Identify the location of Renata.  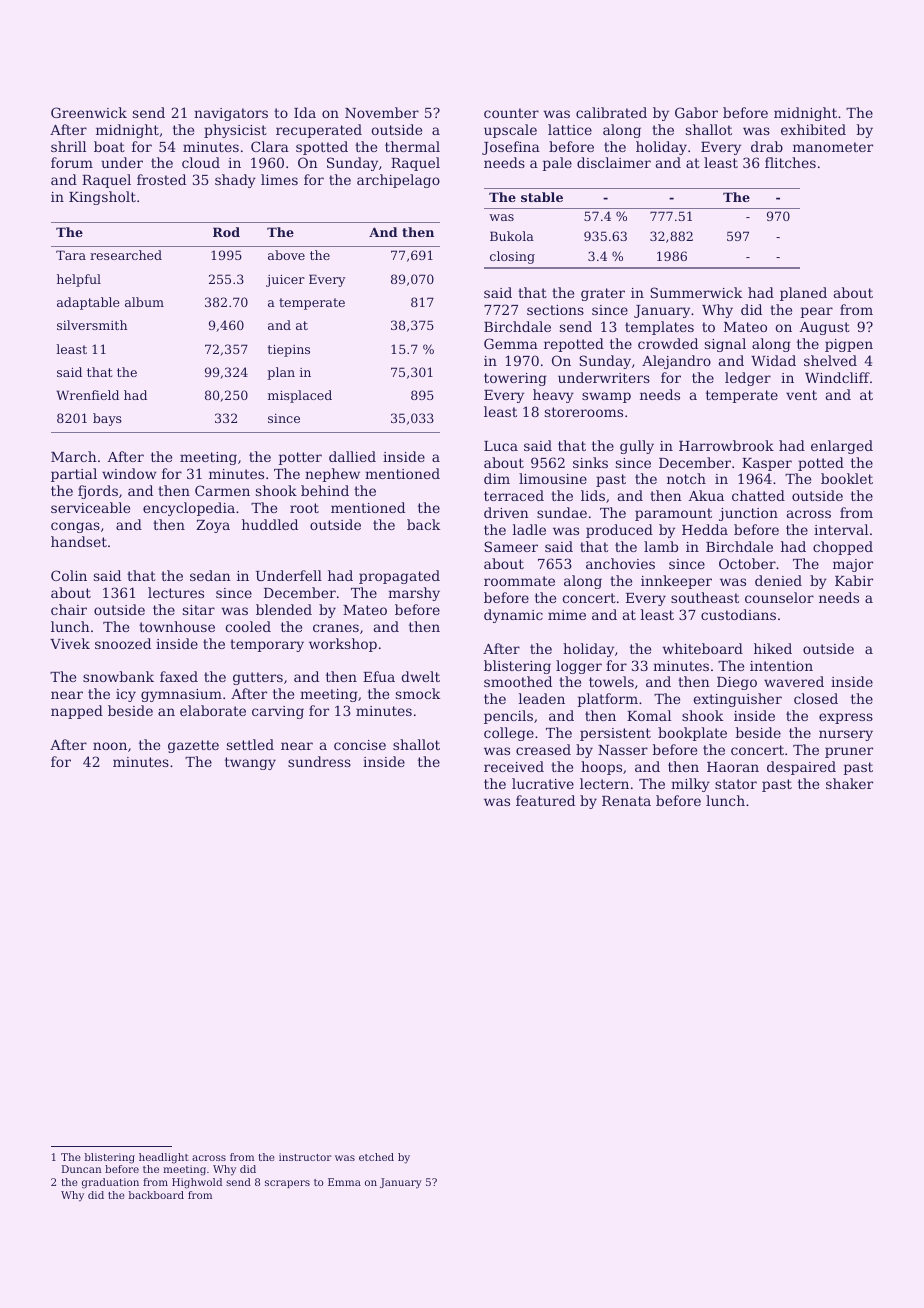
(626, 801).
